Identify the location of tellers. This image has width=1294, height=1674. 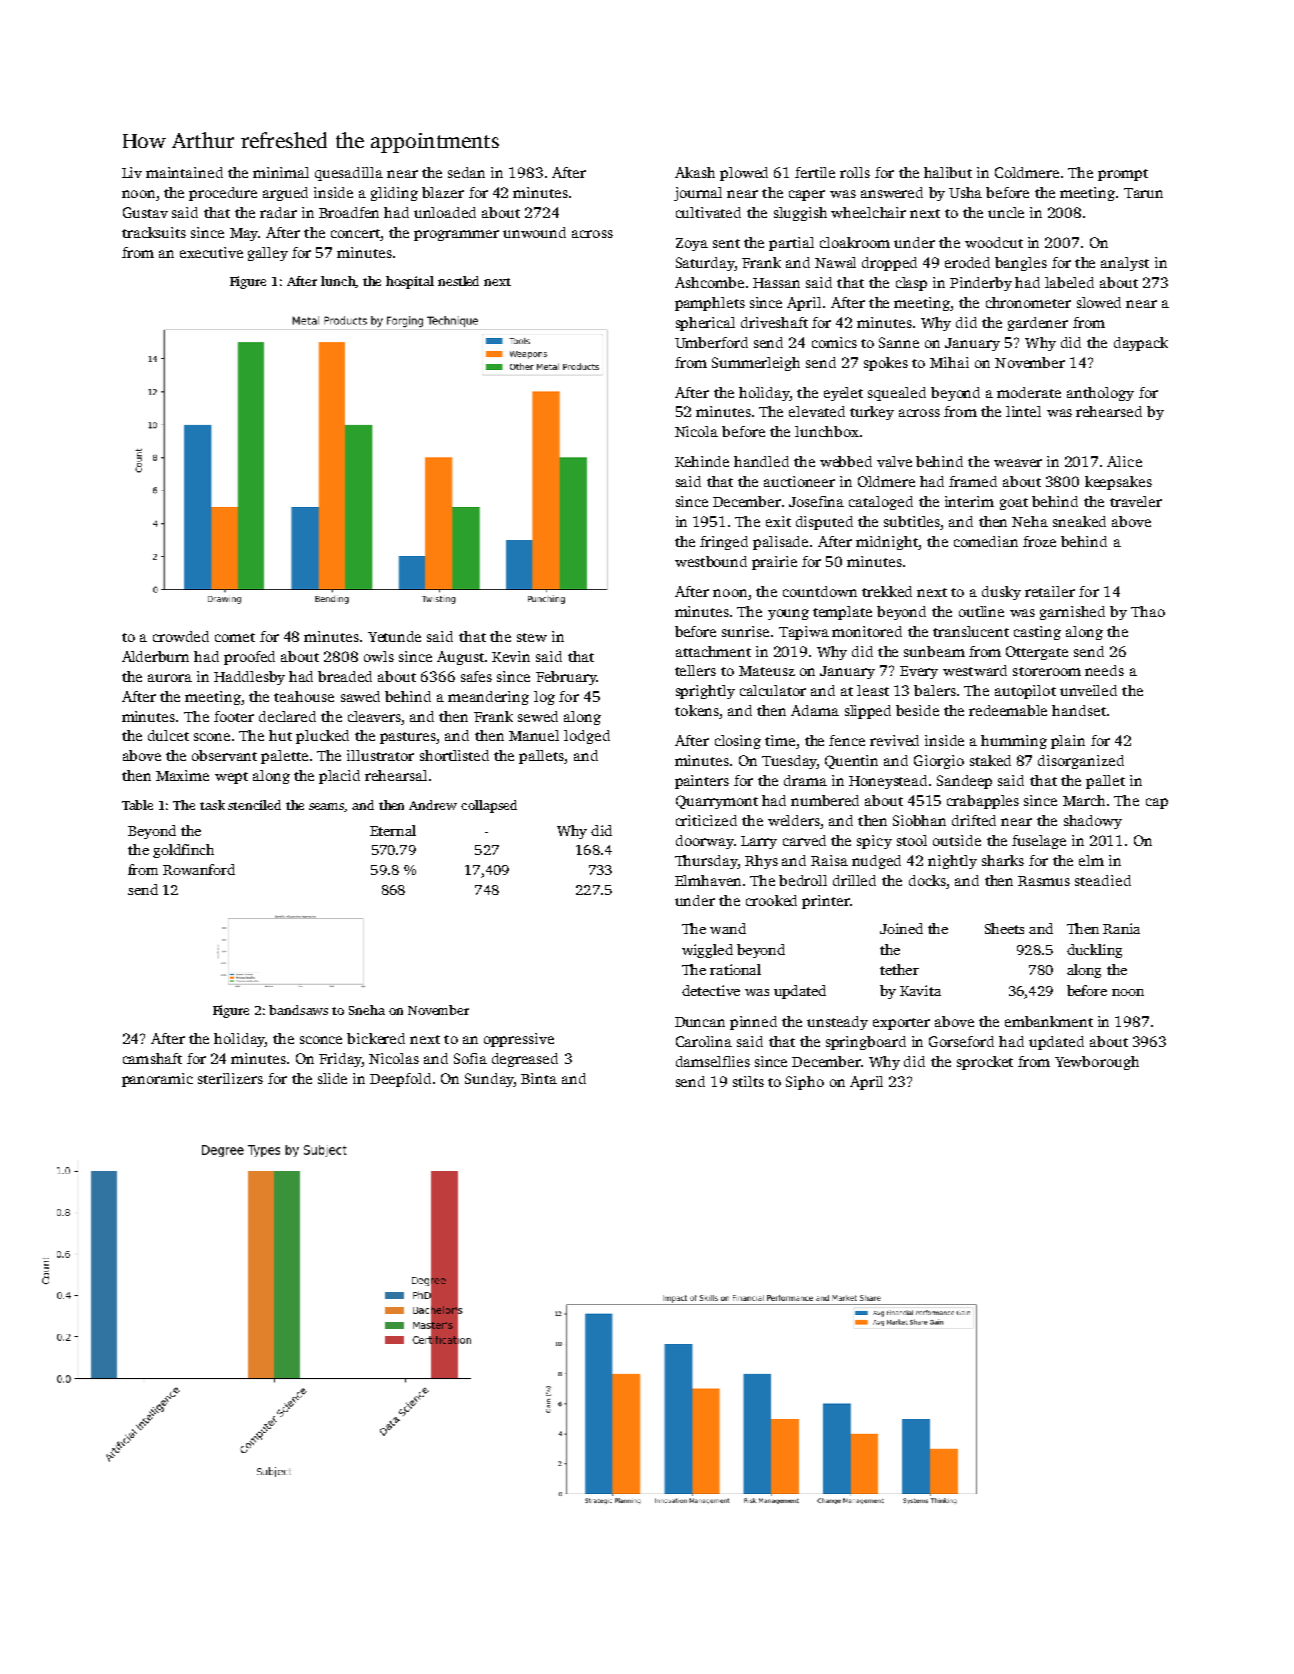
(695, 670).
